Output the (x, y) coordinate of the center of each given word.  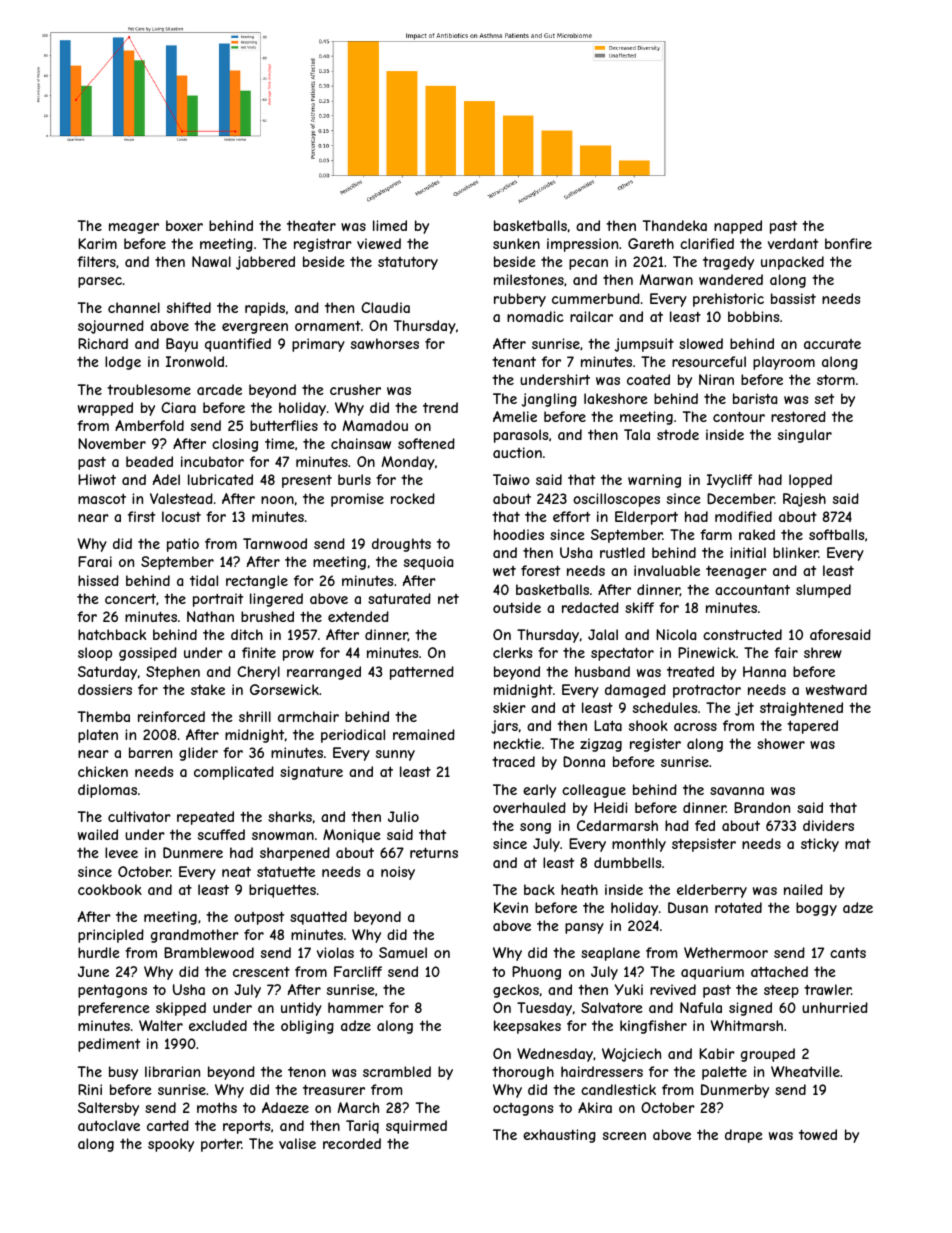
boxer (184, 225)
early (539, 791)
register (655, 745)
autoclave (109, 1125)
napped (738, 227)
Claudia (385, 307)
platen (98, 736)
